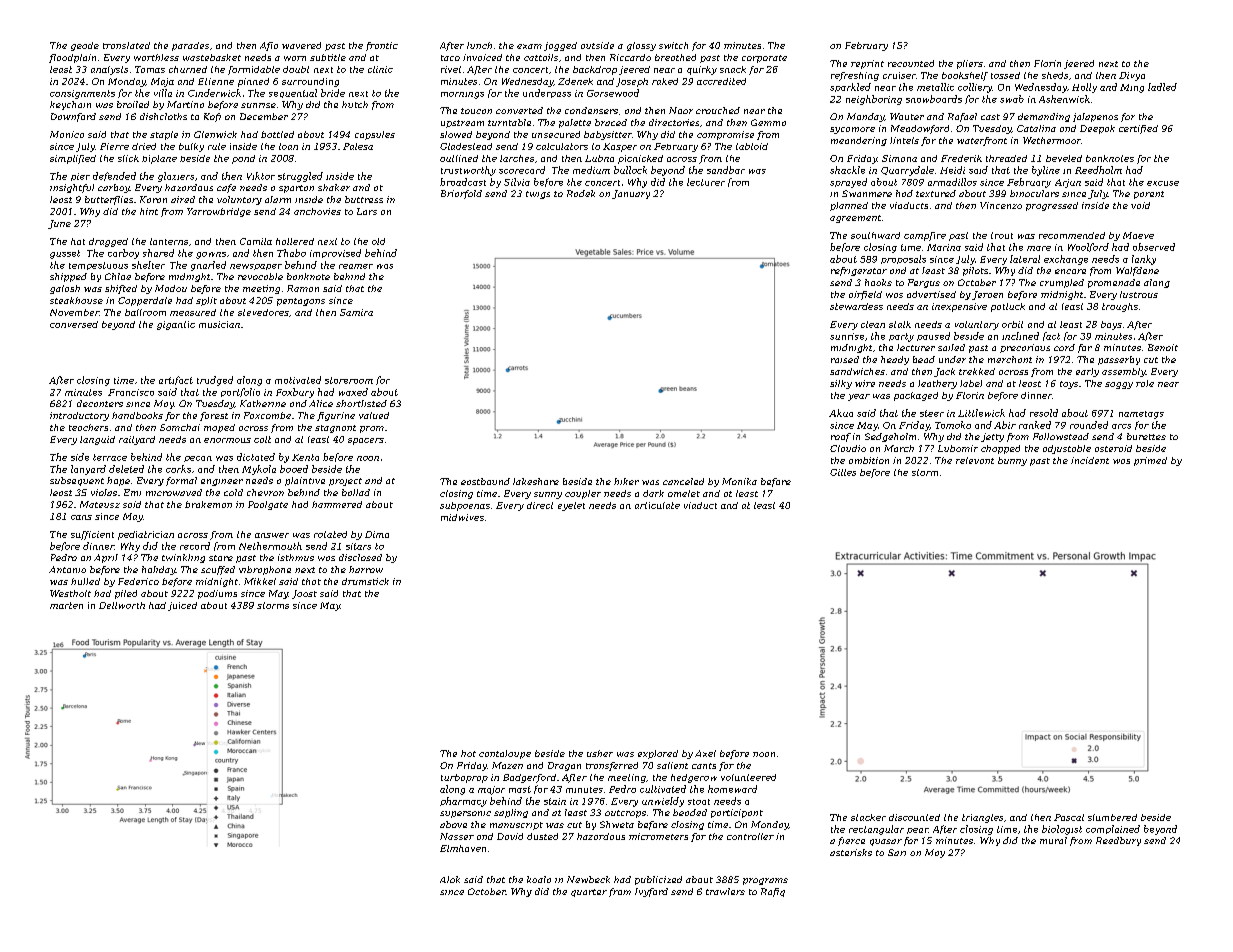 This screenshot has height=952, width=1233. I want to click on Wolfdene, so click(1137, 271).
